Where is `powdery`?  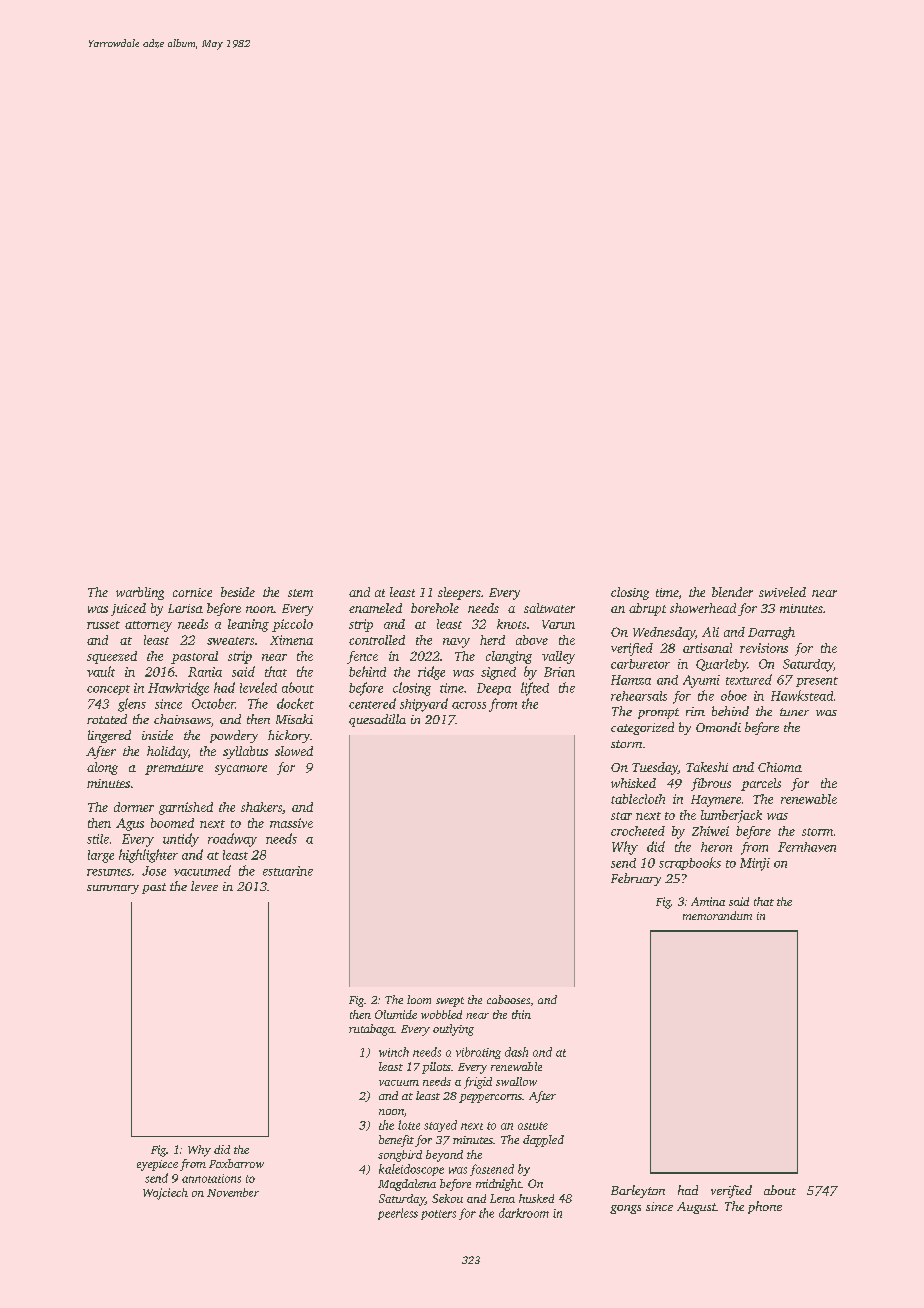 powdery is located at coordinates (234, 736).
